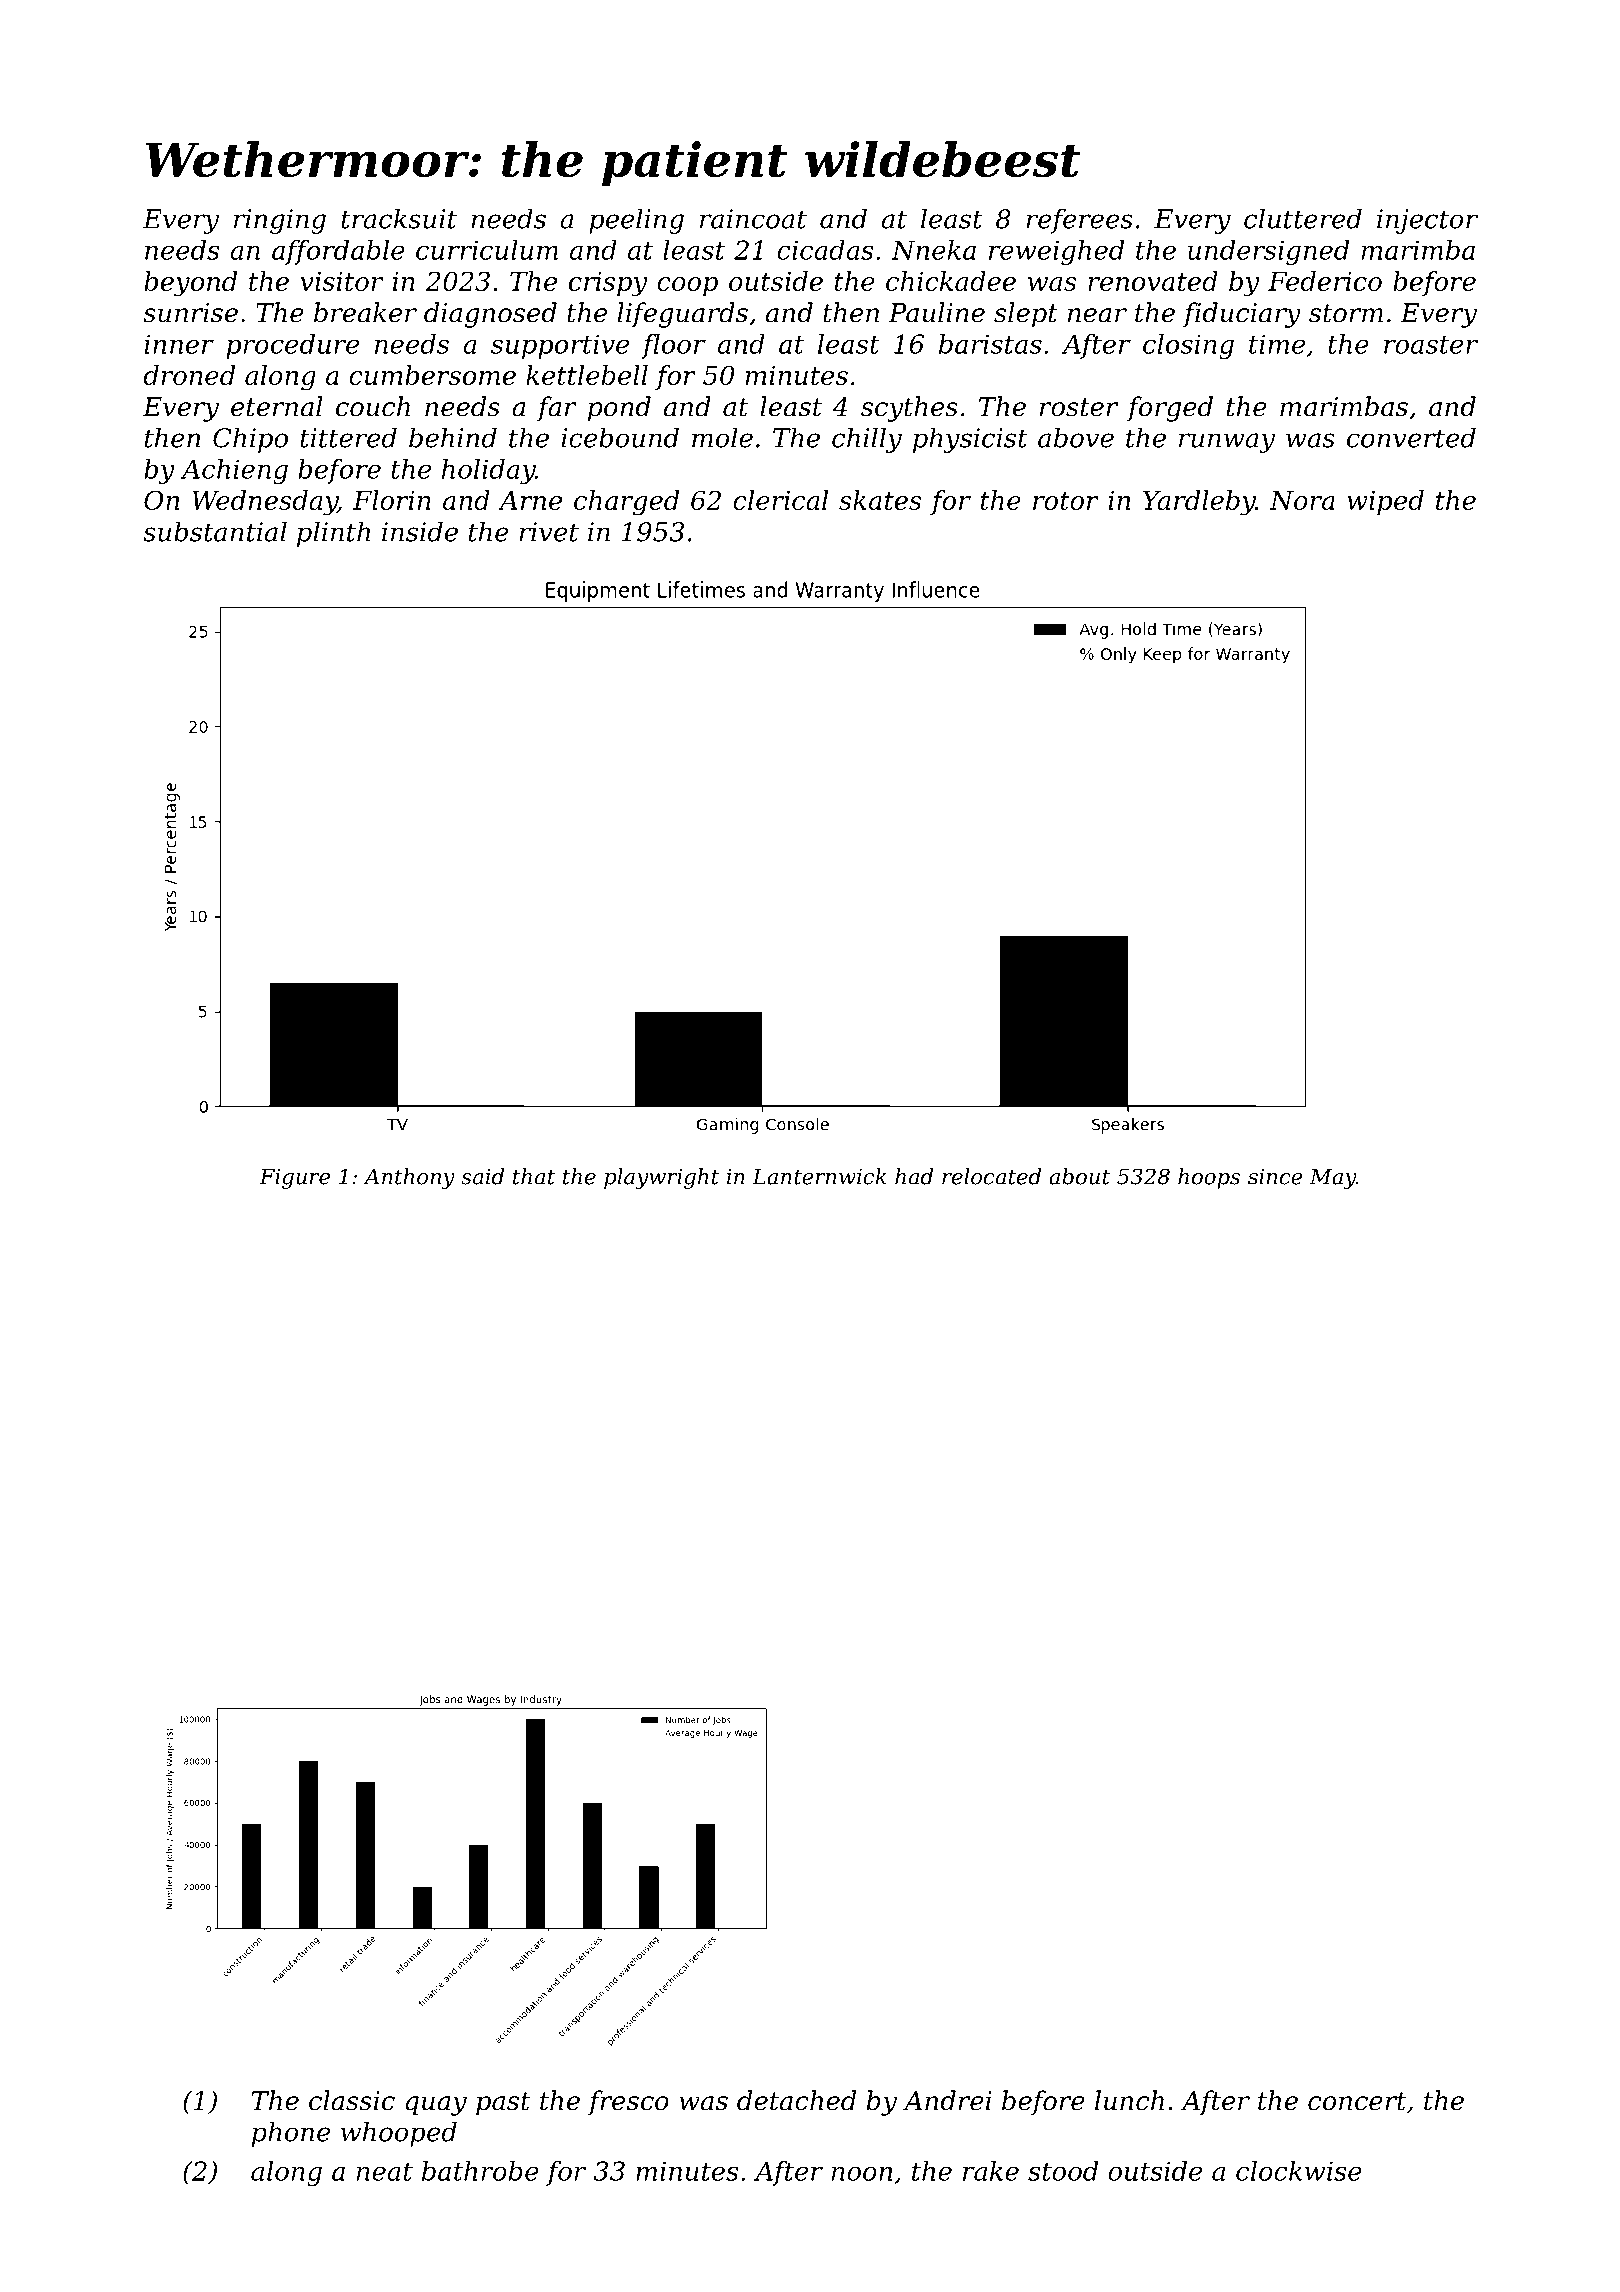  Describe the element at coordinates (436, 2106) in the image. I see `quay` at that location.
